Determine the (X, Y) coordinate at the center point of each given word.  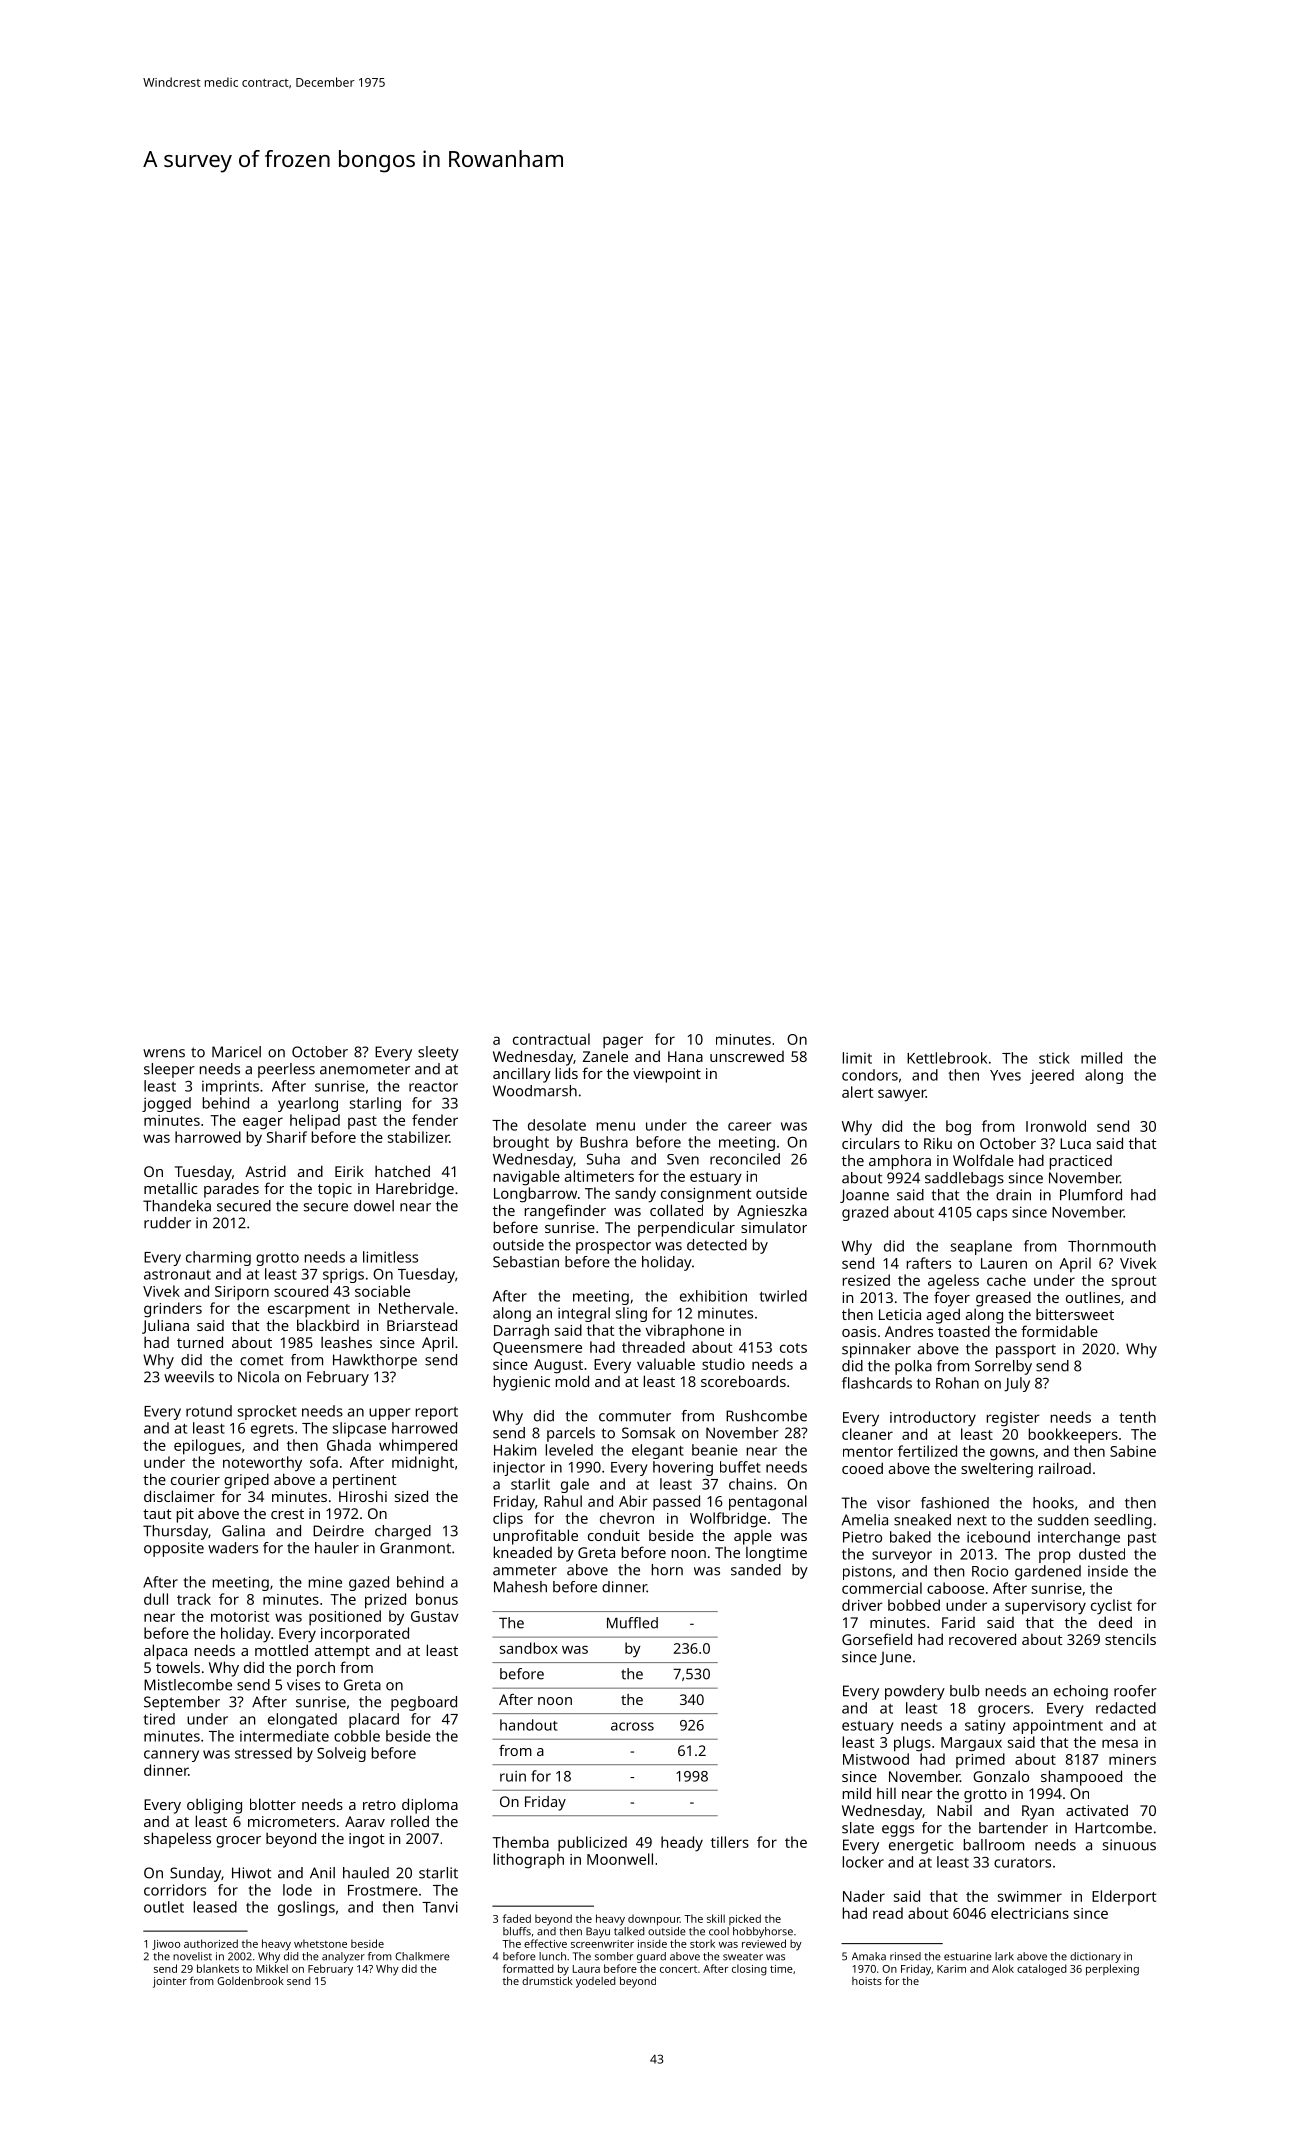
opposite (174, 1549)
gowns (1012, 1454)
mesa (1120, 1743)
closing (749, 1970)
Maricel (236, 1052)
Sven (683, 1159)
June (895, 1658)
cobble (357, 1736)
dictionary (1095, 1957)
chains (751, 1484)
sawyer (902, 1095)
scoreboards (743, 1381)
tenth (1137, 1417)
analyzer (343, 1957)
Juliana (165, 1326)
